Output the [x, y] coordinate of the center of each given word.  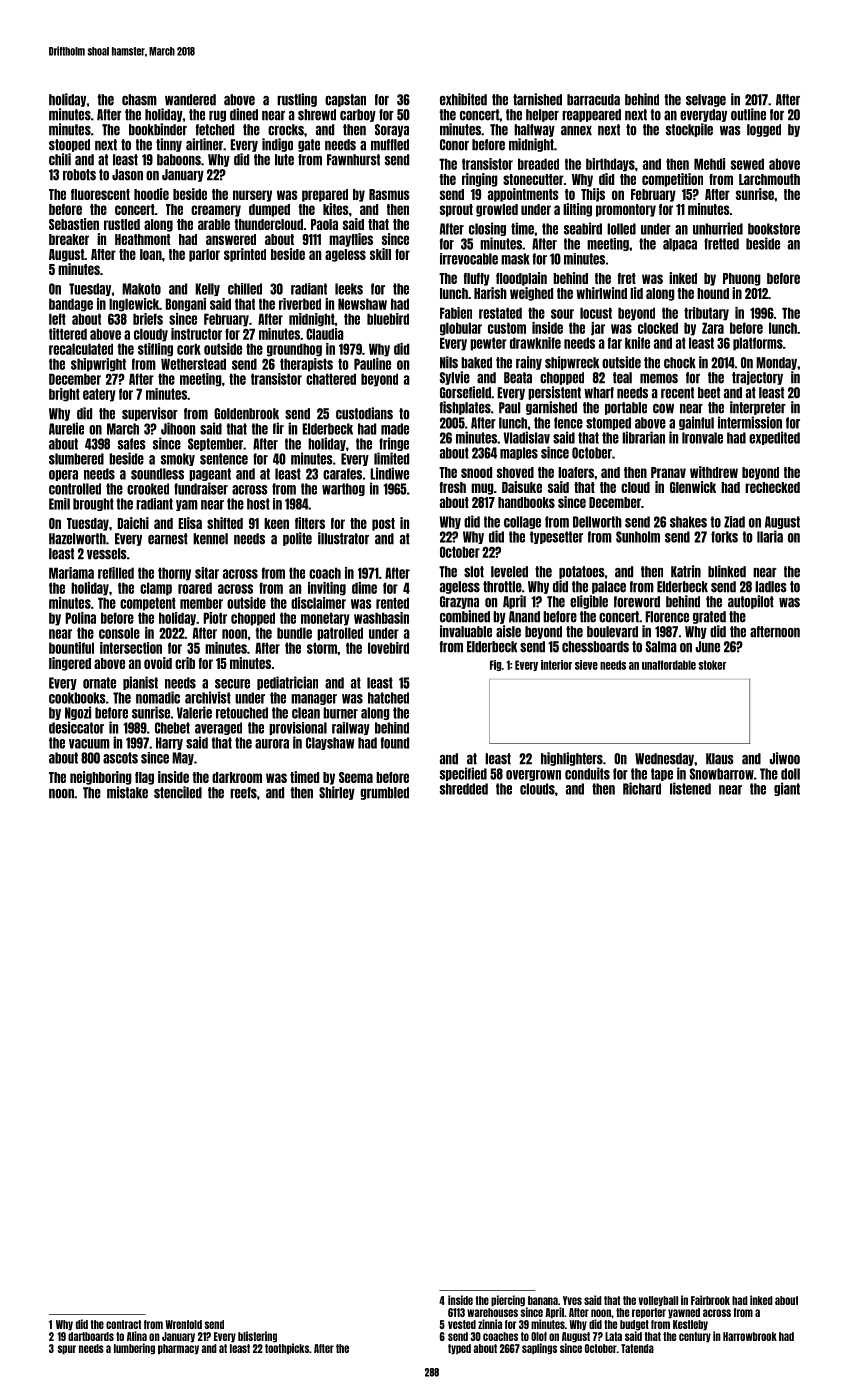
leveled [509, 572]
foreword [637, 602]
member [201, 603]
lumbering [134, 1349]
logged [764, 130]
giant [787, 789]
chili [60, 159]
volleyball [658, 1301]
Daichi [133, 523]
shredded [464, 789]
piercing [508, 1301]
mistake [127, 792]
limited [391, 458]
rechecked [772, 487]
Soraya [392, 130]
